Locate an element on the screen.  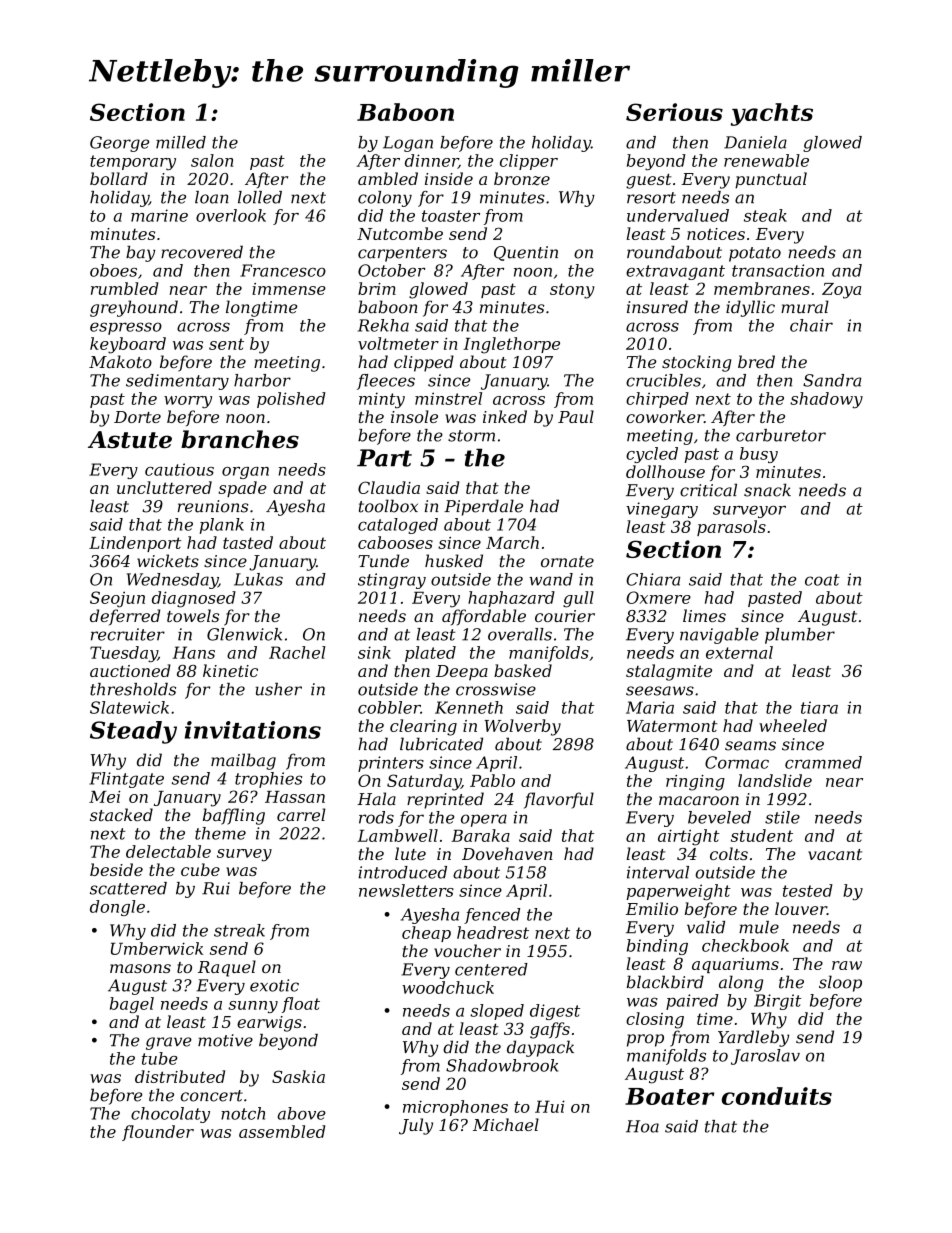
cheap is located at coordinates (426, 934).
